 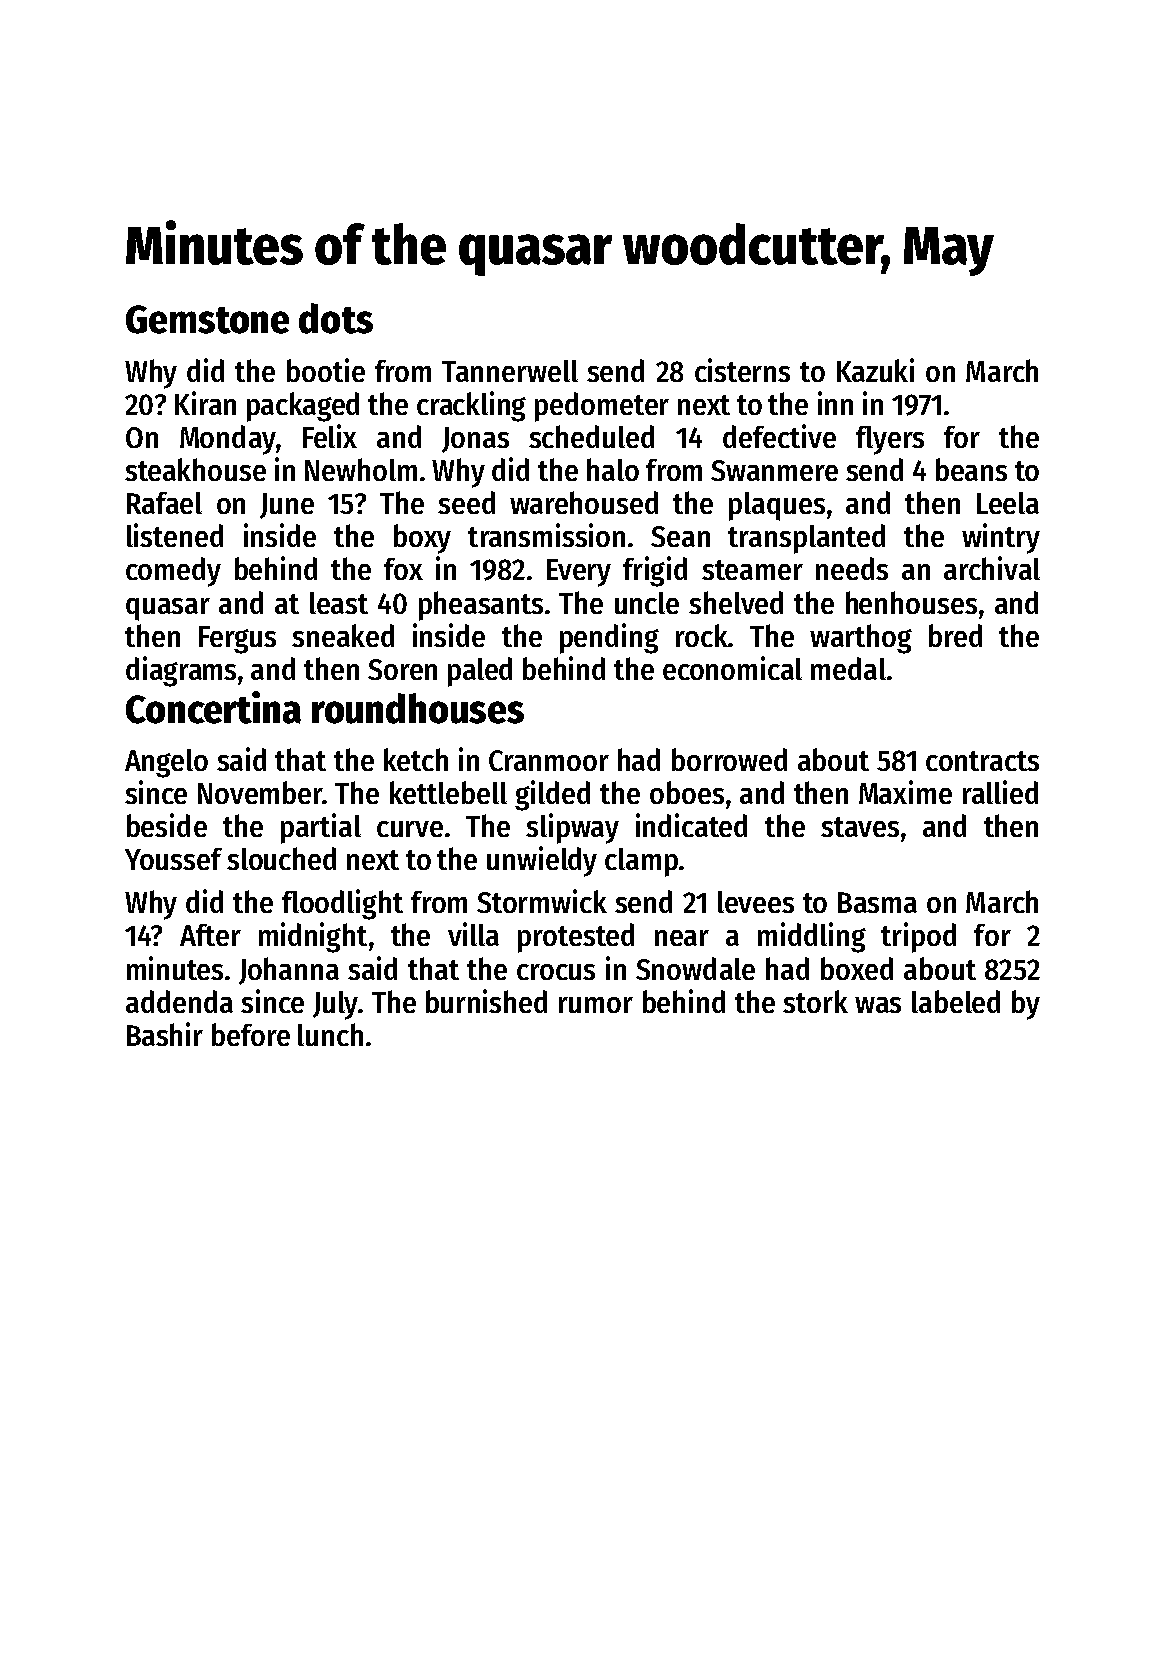 I want to click on packaged, so click(x=303, y=407).
